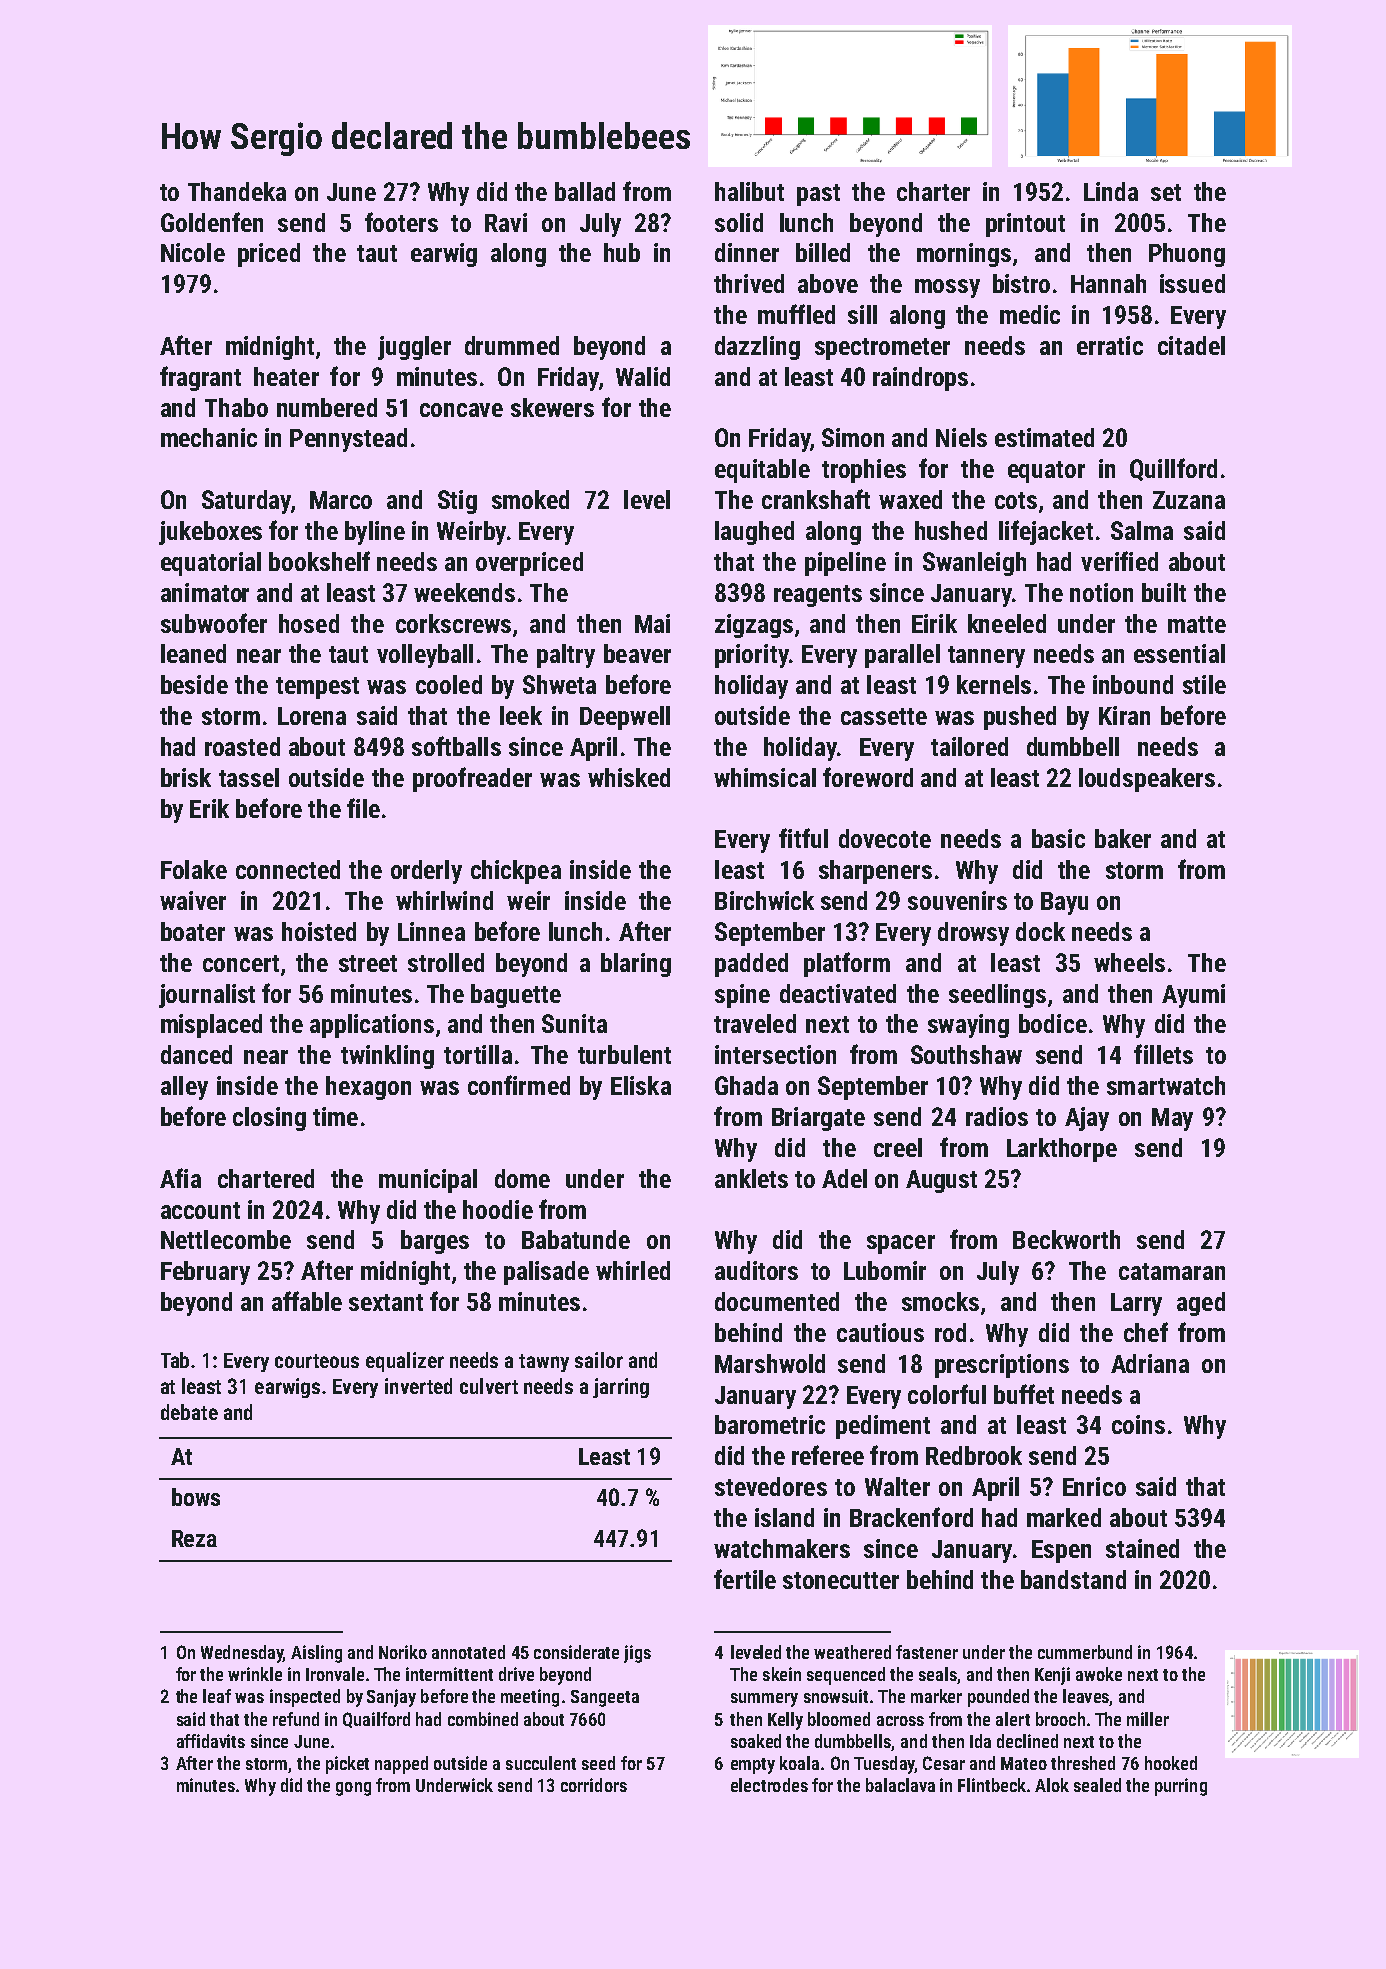 This screenshot has width=1386, height=1969. Describe the element at coordinates (769, 1785) in the screenshot. I see `electrodes` at that location.
